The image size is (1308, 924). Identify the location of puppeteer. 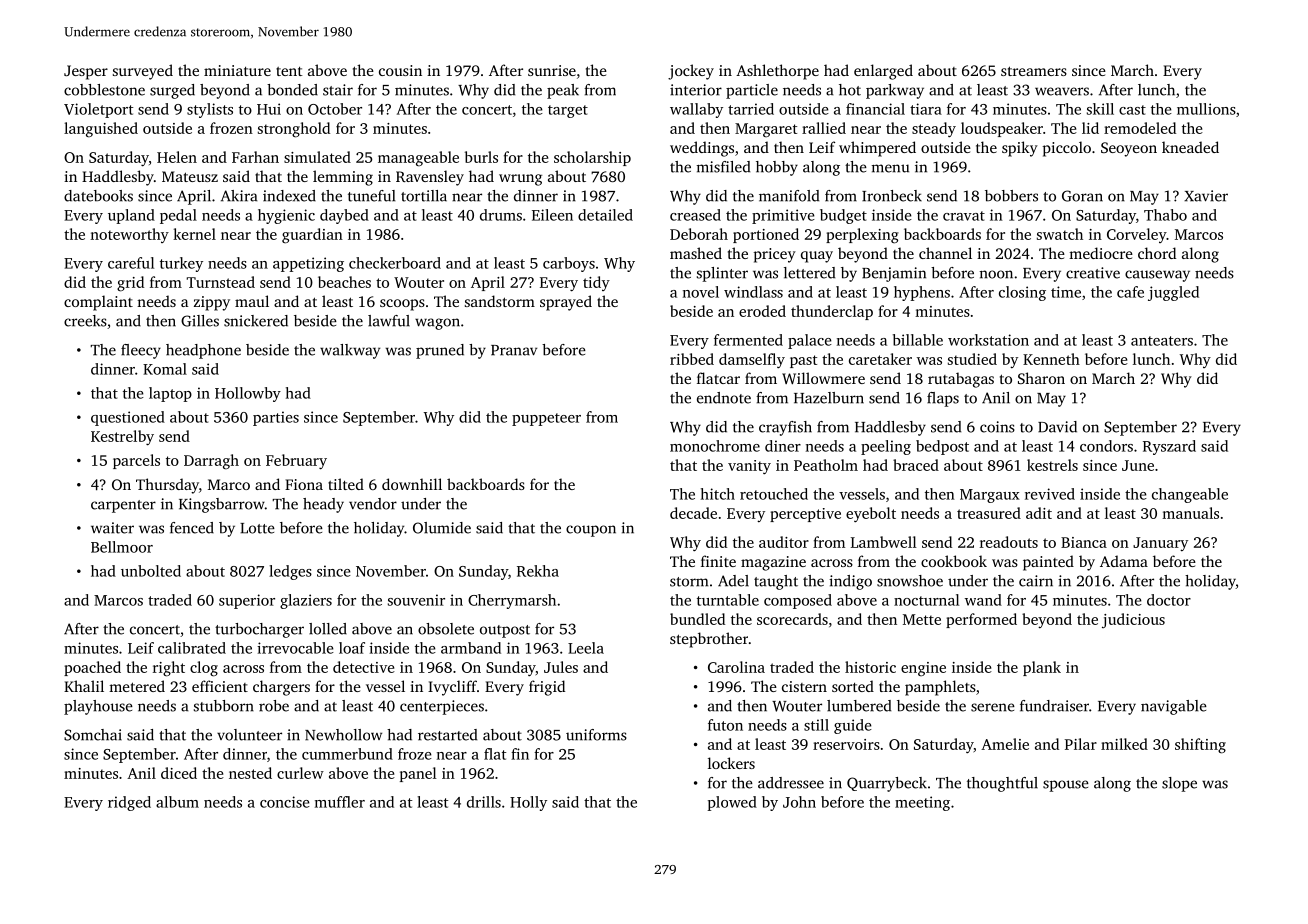
(546, 419).
